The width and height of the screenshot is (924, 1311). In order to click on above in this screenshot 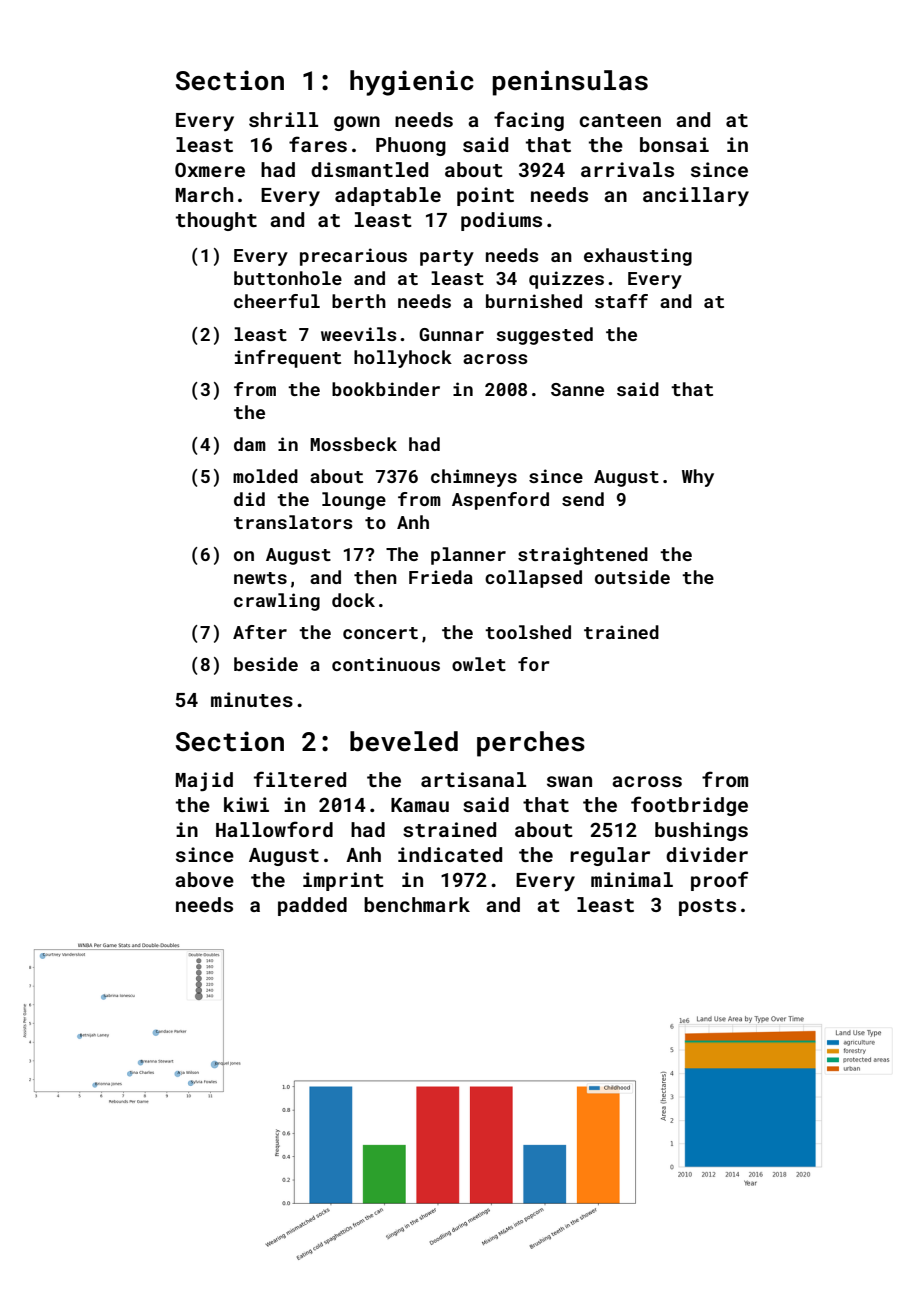, I will do `click(204, 879)`.
